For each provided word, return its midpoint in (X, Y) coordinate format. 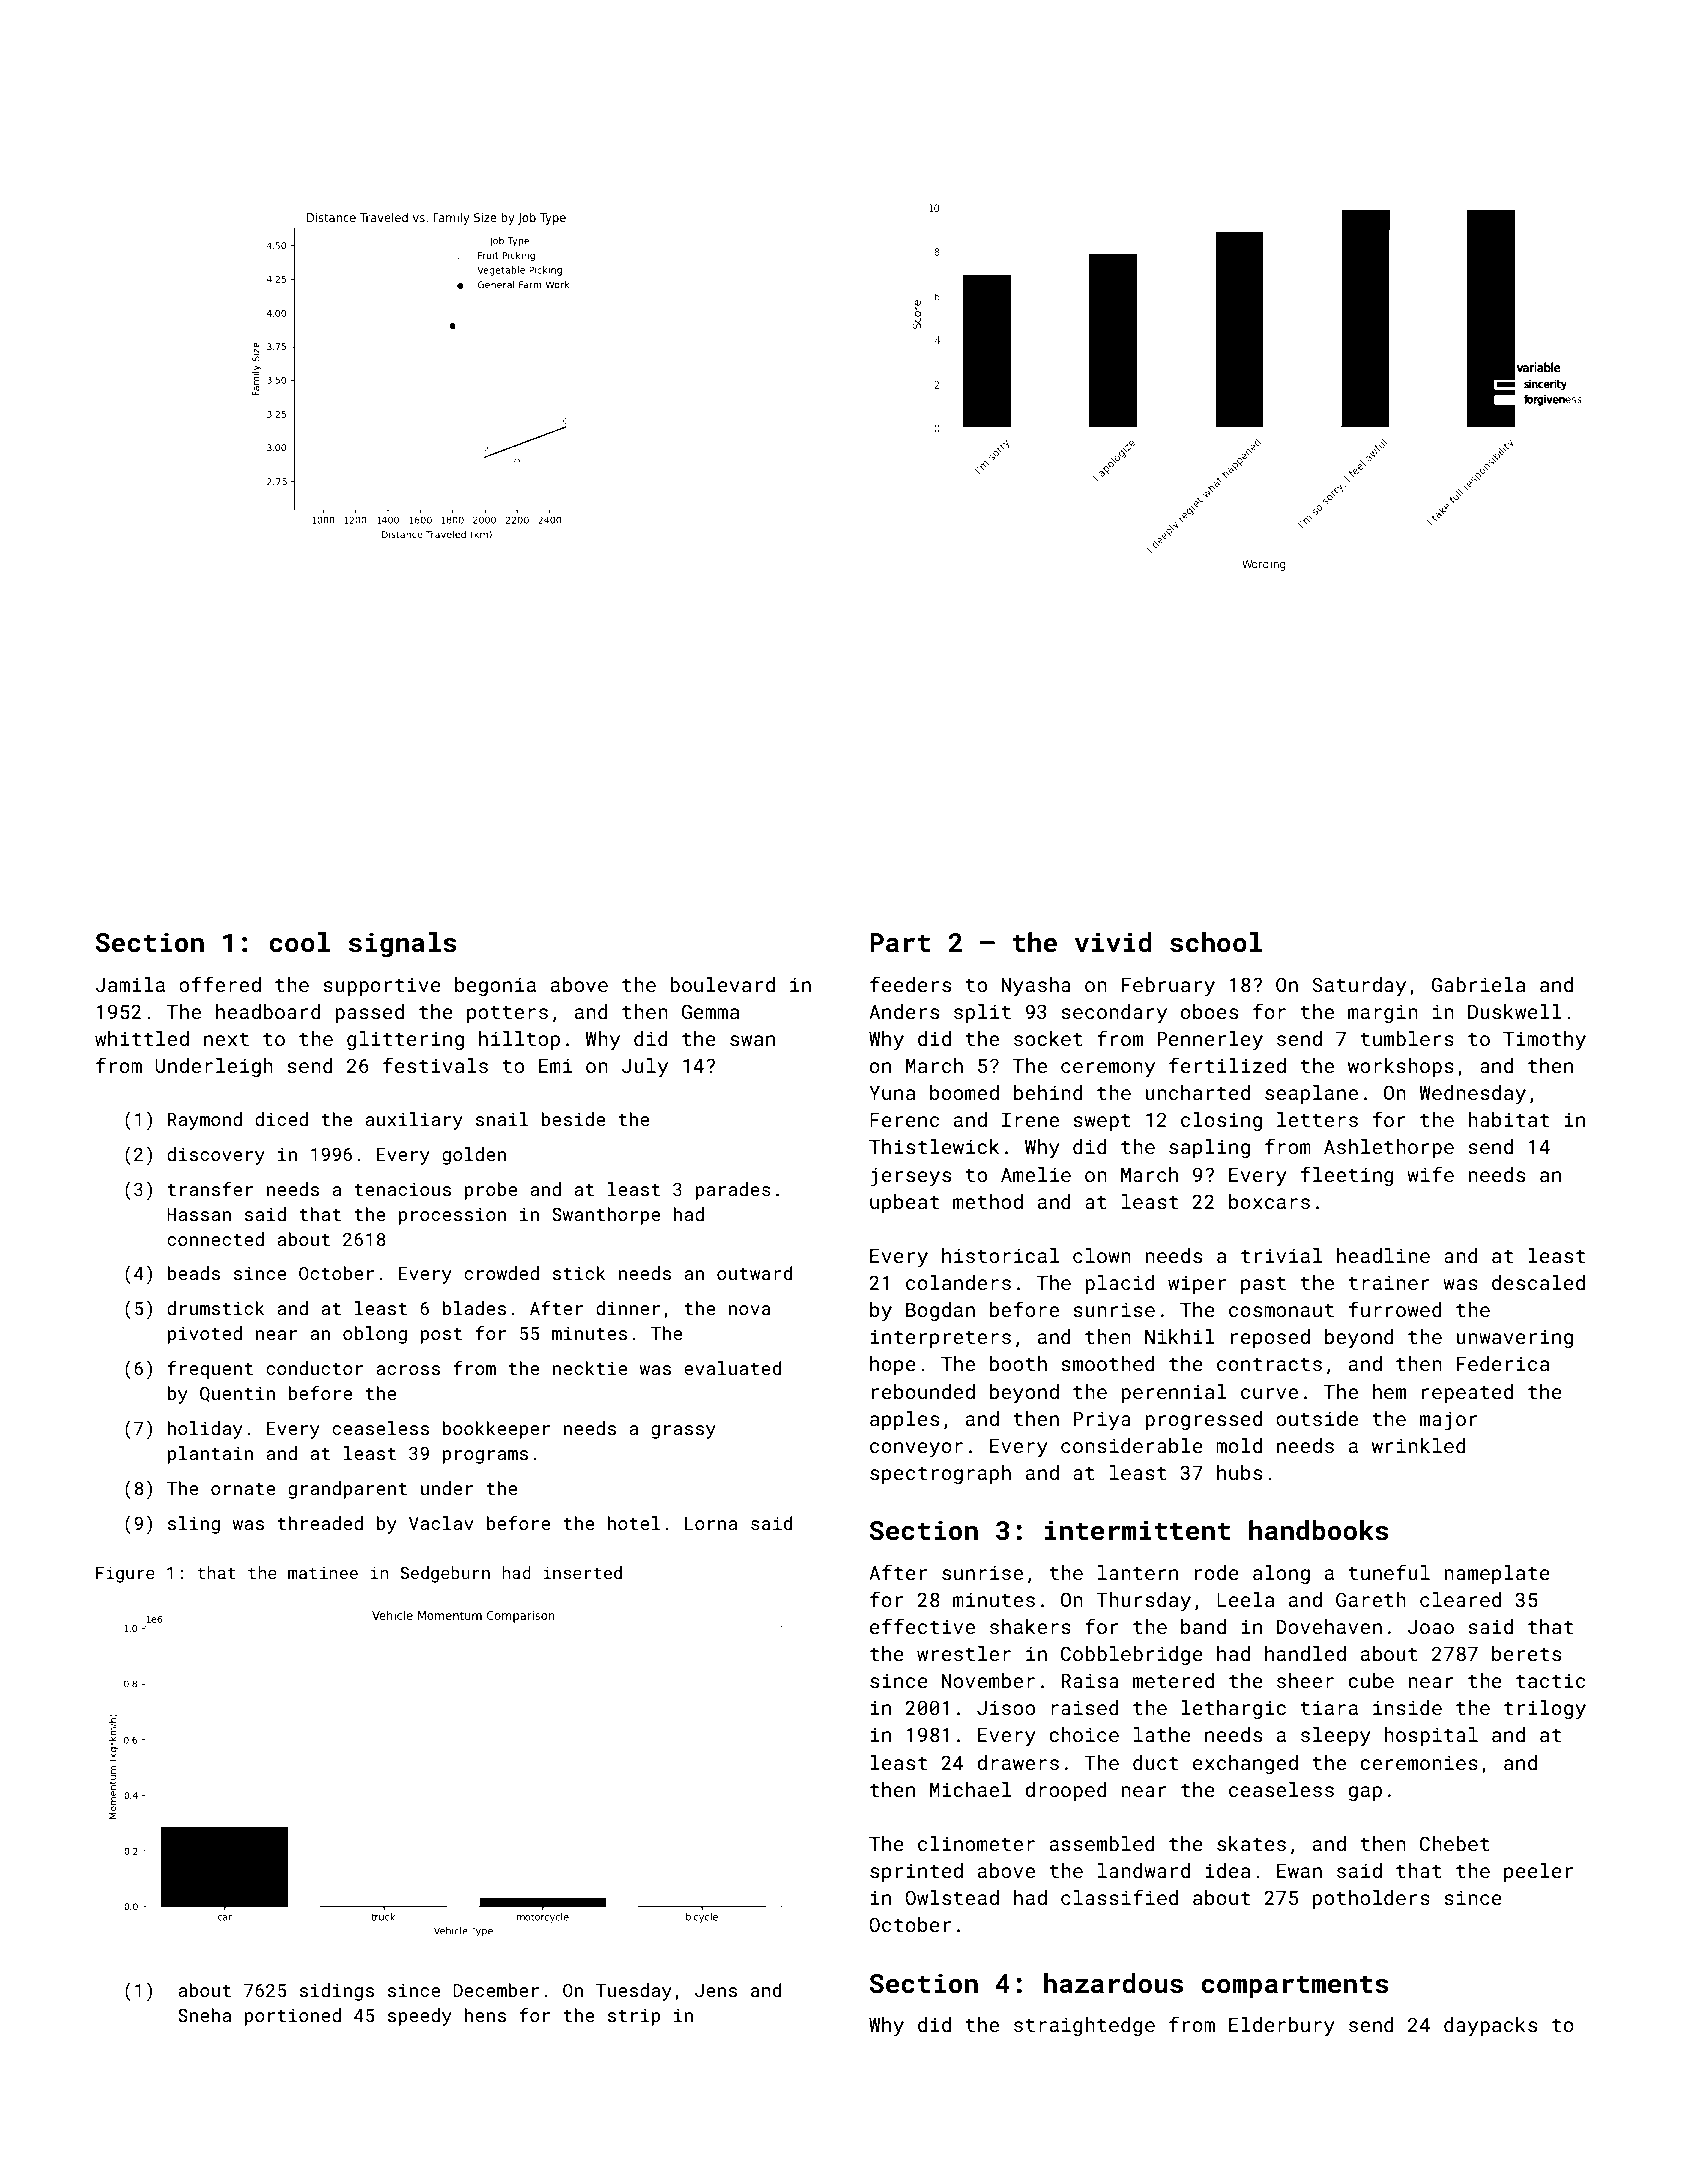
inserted (582, 1572)
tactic (1550, 1681)
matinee (323, 1573)
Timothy (1544, 1040)
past (1263, 1285)
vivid (1113, 942)
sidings (337, 1992)
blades (474, 1308)
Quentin (237, 1394)
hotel (634, 1523)
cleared (1460, 1599)
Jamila (130, 984)
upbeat (904, 1203)
